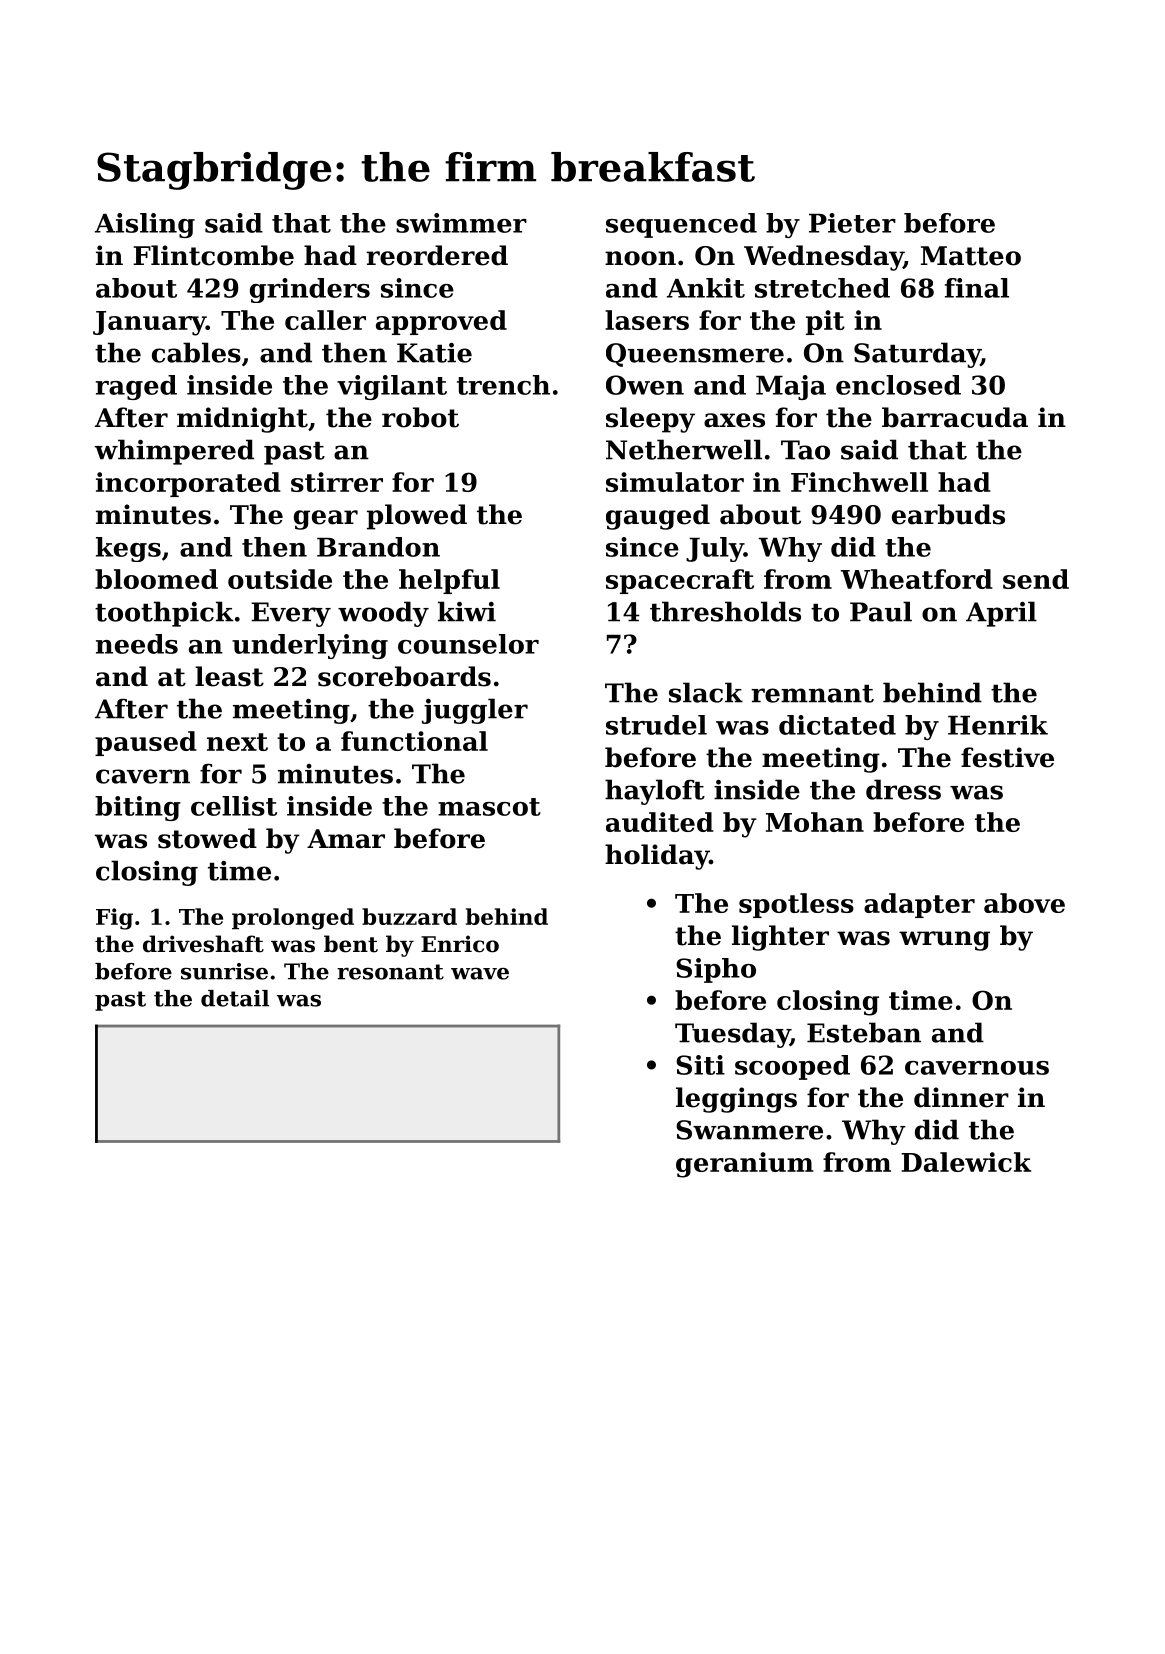  Describe the element at coordinates (235, 998) in the screenshot. I see `detail` at that location.
